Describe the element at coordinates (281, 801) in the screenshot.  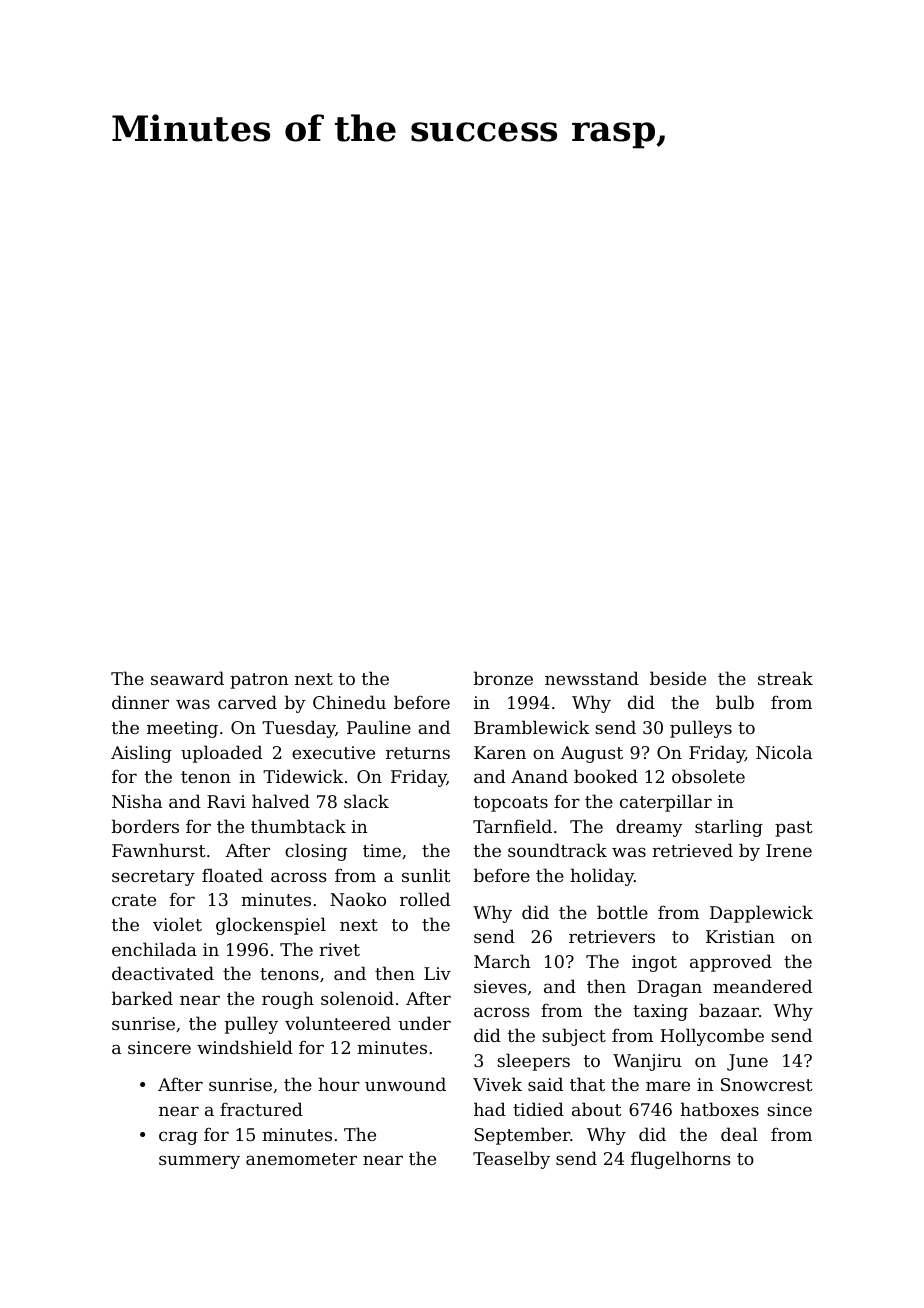
I see `halved` at that location.
